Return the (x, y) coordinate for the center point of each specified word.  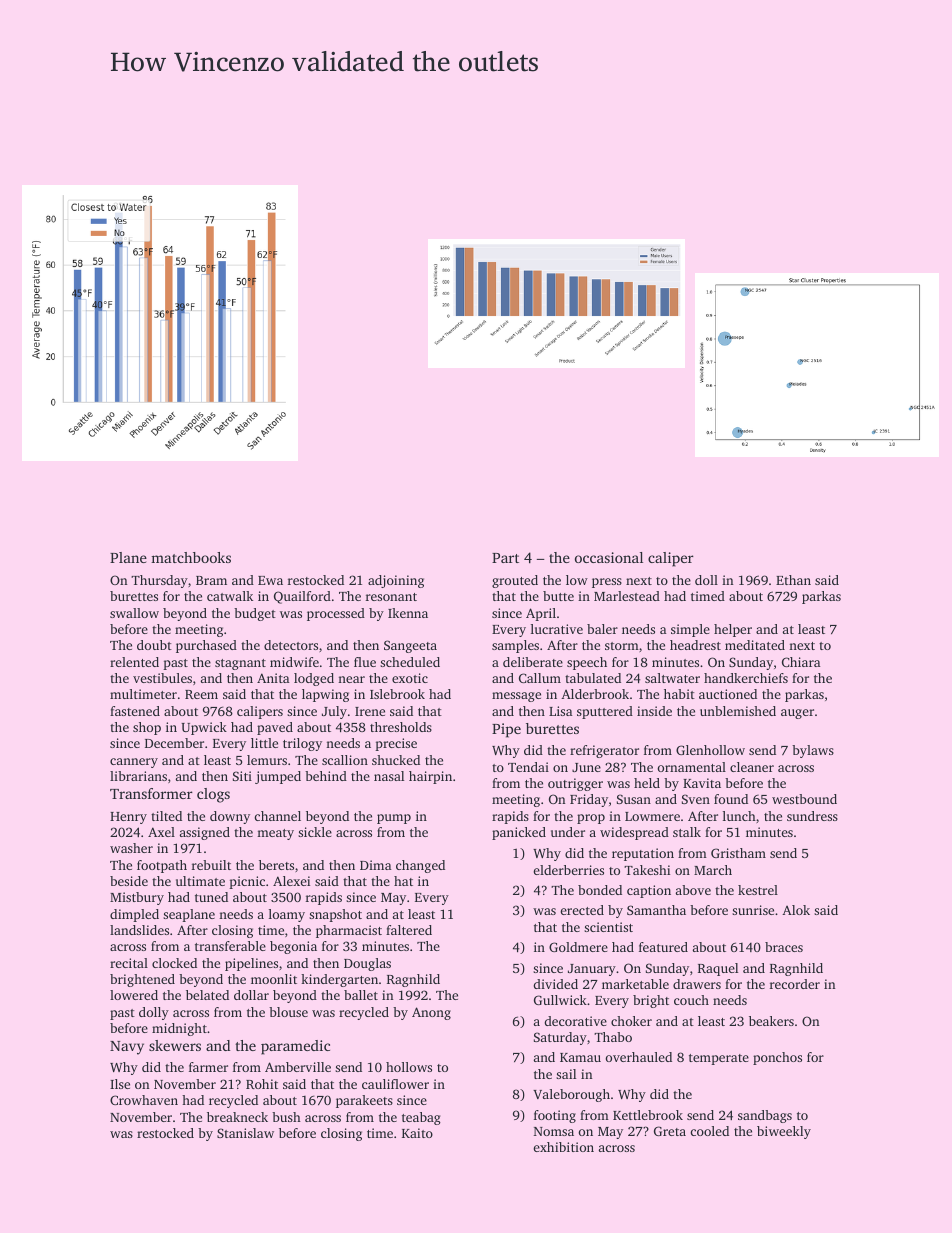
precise (396, 744)
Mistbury (137, 898)
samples (515, 646)
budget (255, 614)
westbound (804, 799)
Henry (128, 818)
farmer (208, 1067)
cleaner (752, 767)
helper (733, 630)
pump (394, 819)
